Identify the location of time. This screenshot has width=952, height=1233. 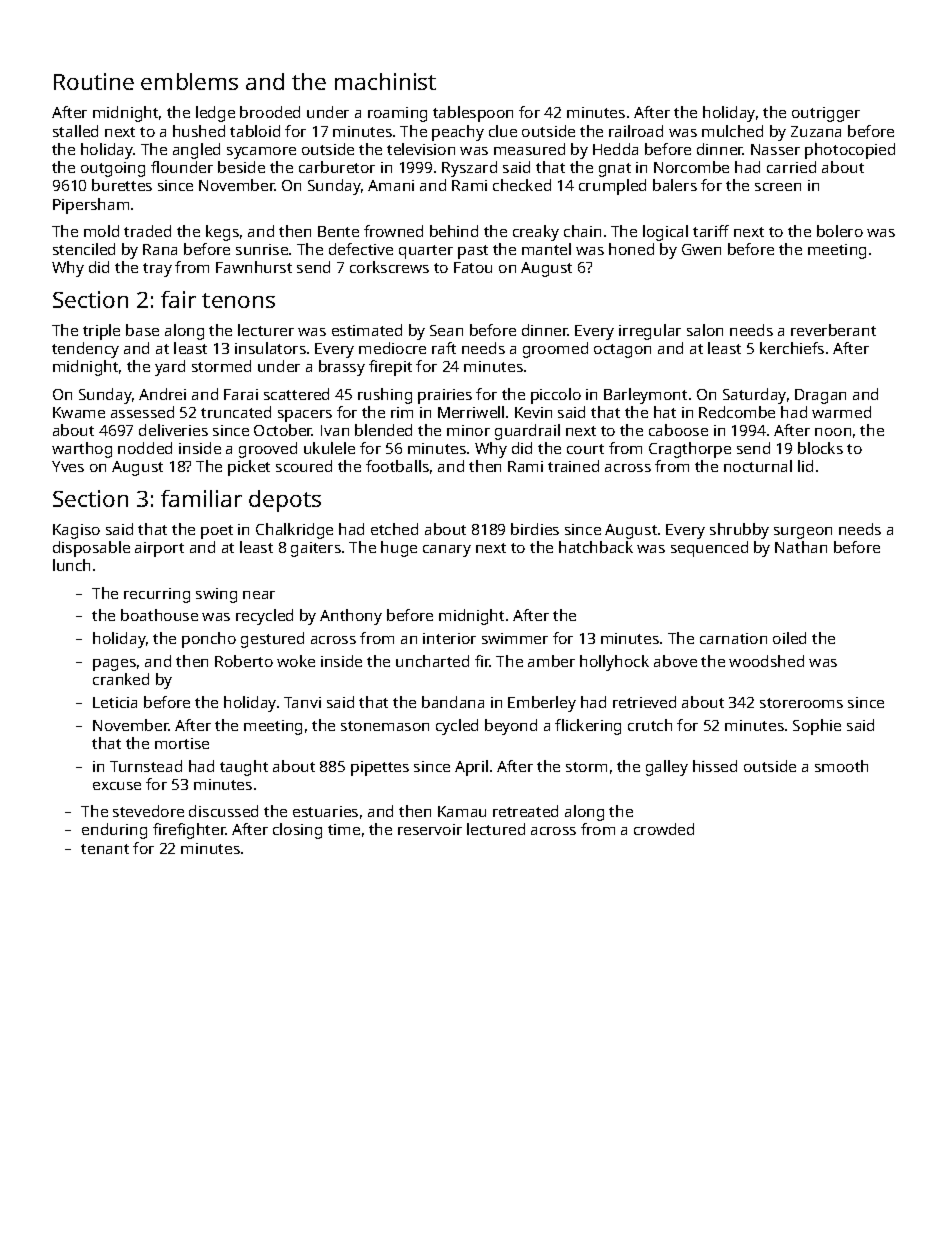
(344, 829).
